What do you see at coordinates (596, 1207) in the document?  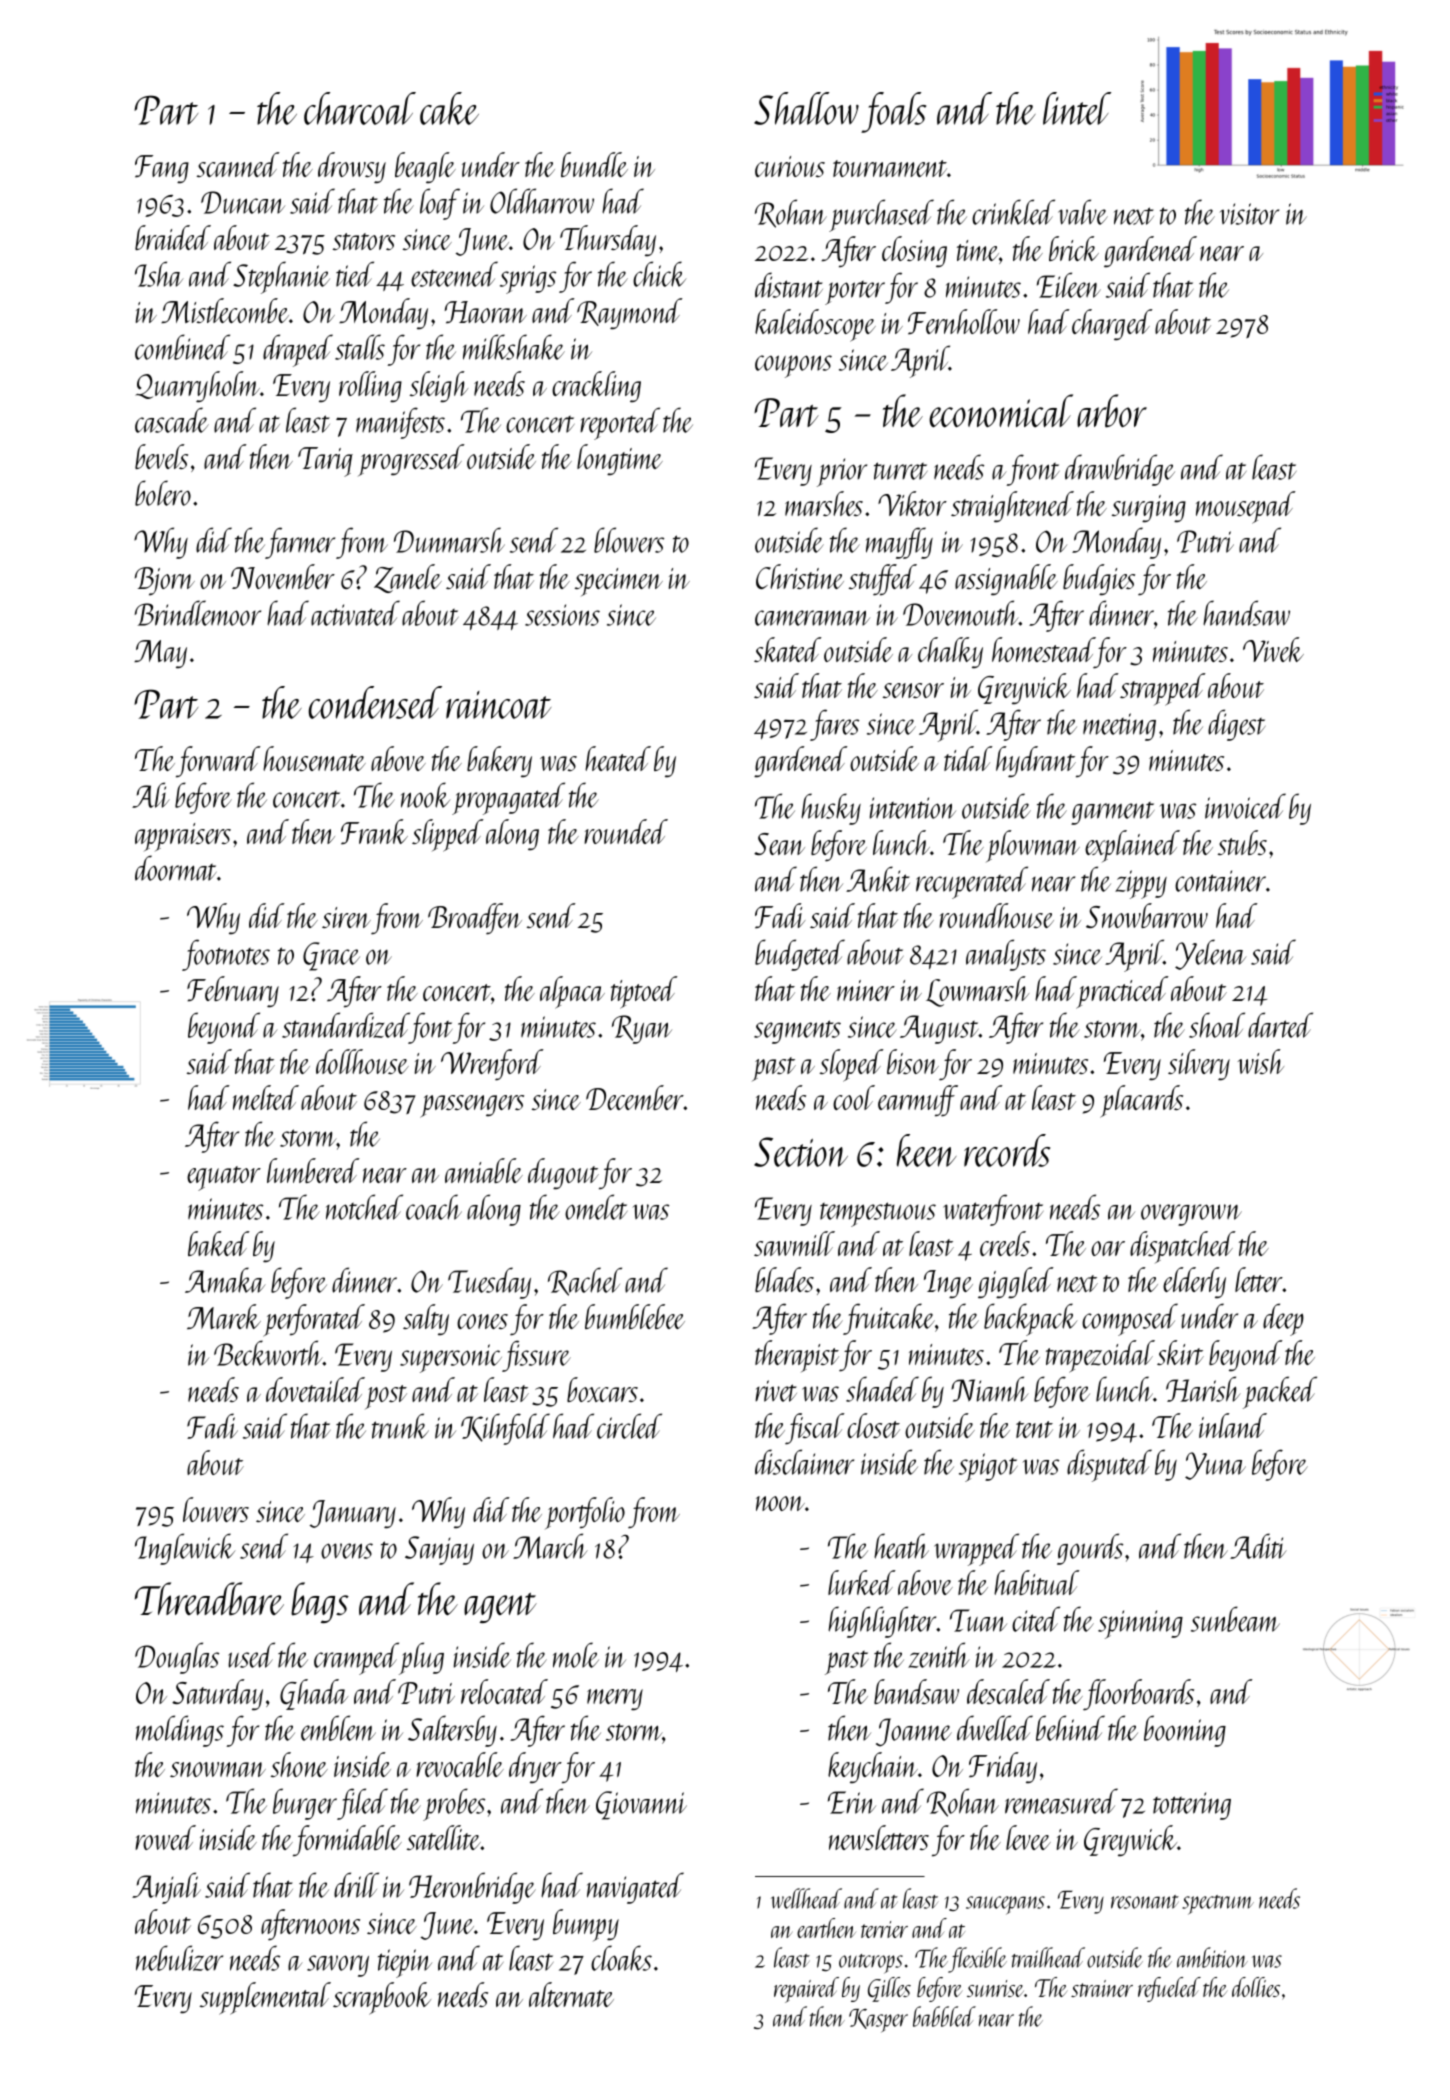 I see `omelet` at bounding box center [596, 1207].
